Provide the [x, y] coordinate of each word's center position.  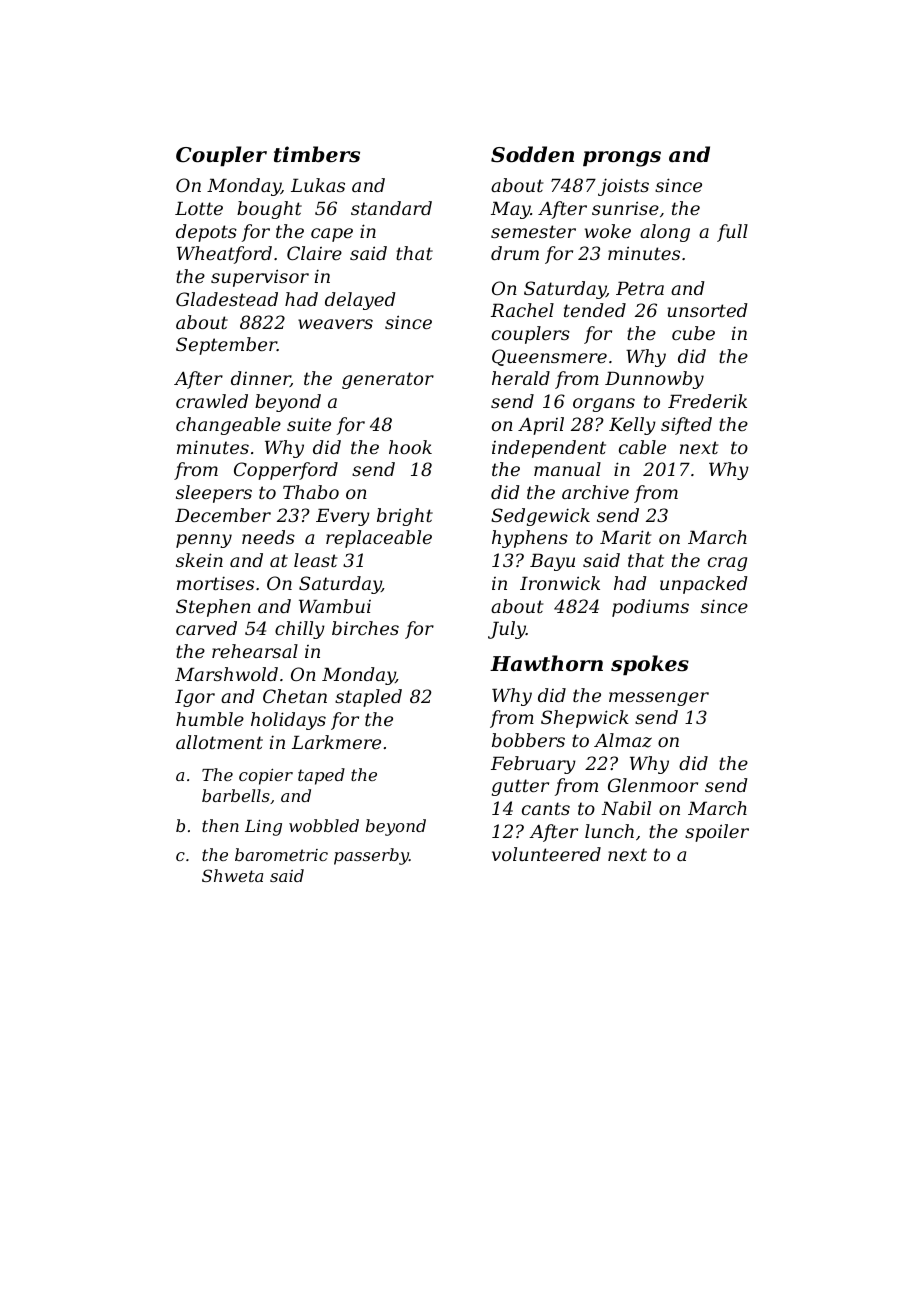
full [732, 233]
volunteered [546, 854]
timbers [317, 154]
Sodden [532, 154]
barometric [281, 854]
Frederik [707, 401]
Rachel [522, 310]
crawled [212, 401]
